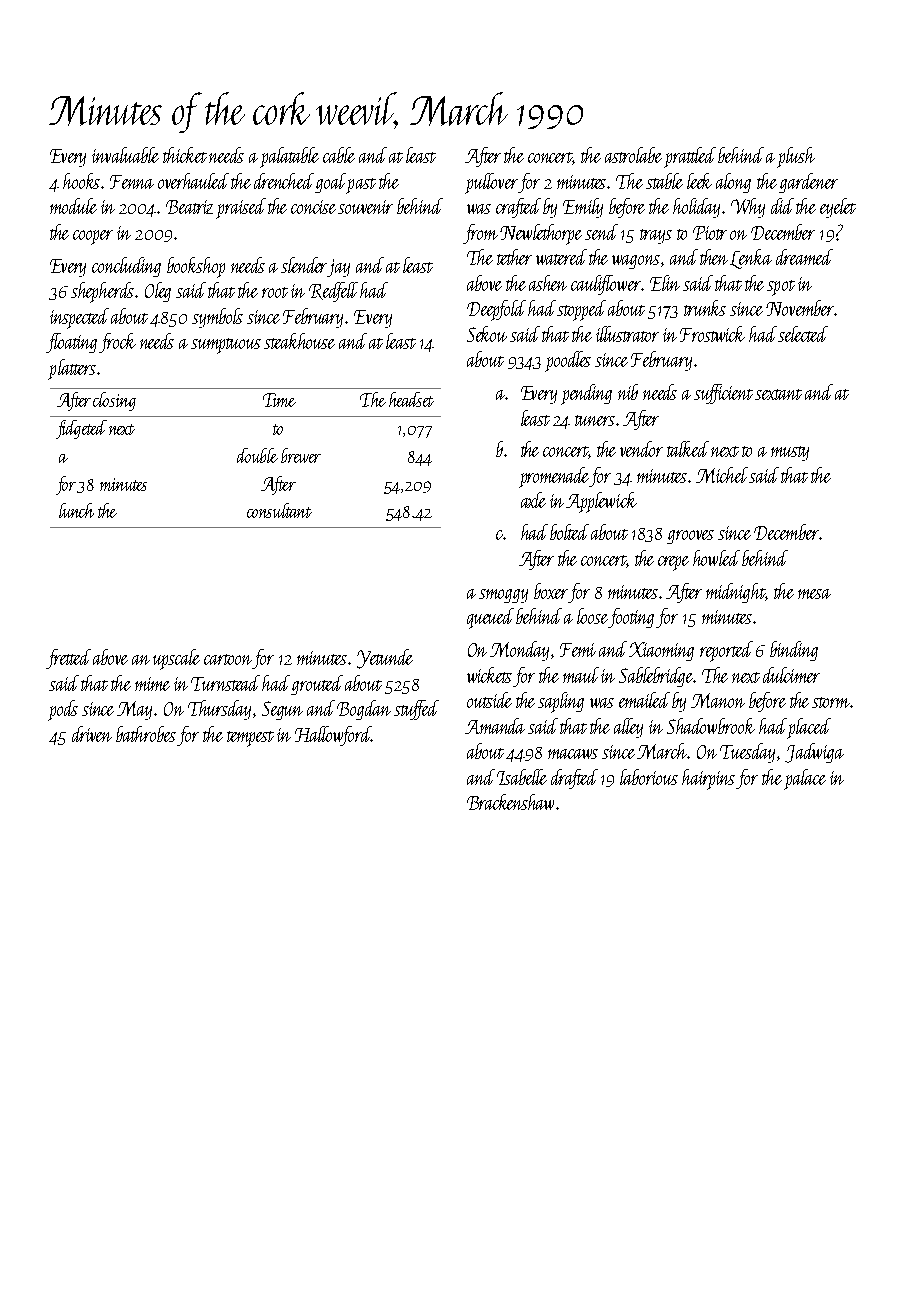 Image resolution: width=908 pixels, height=1316 pixels. Describe the element at coordinates (778, 394) in the screenshot. I see `sextant` at that location.
